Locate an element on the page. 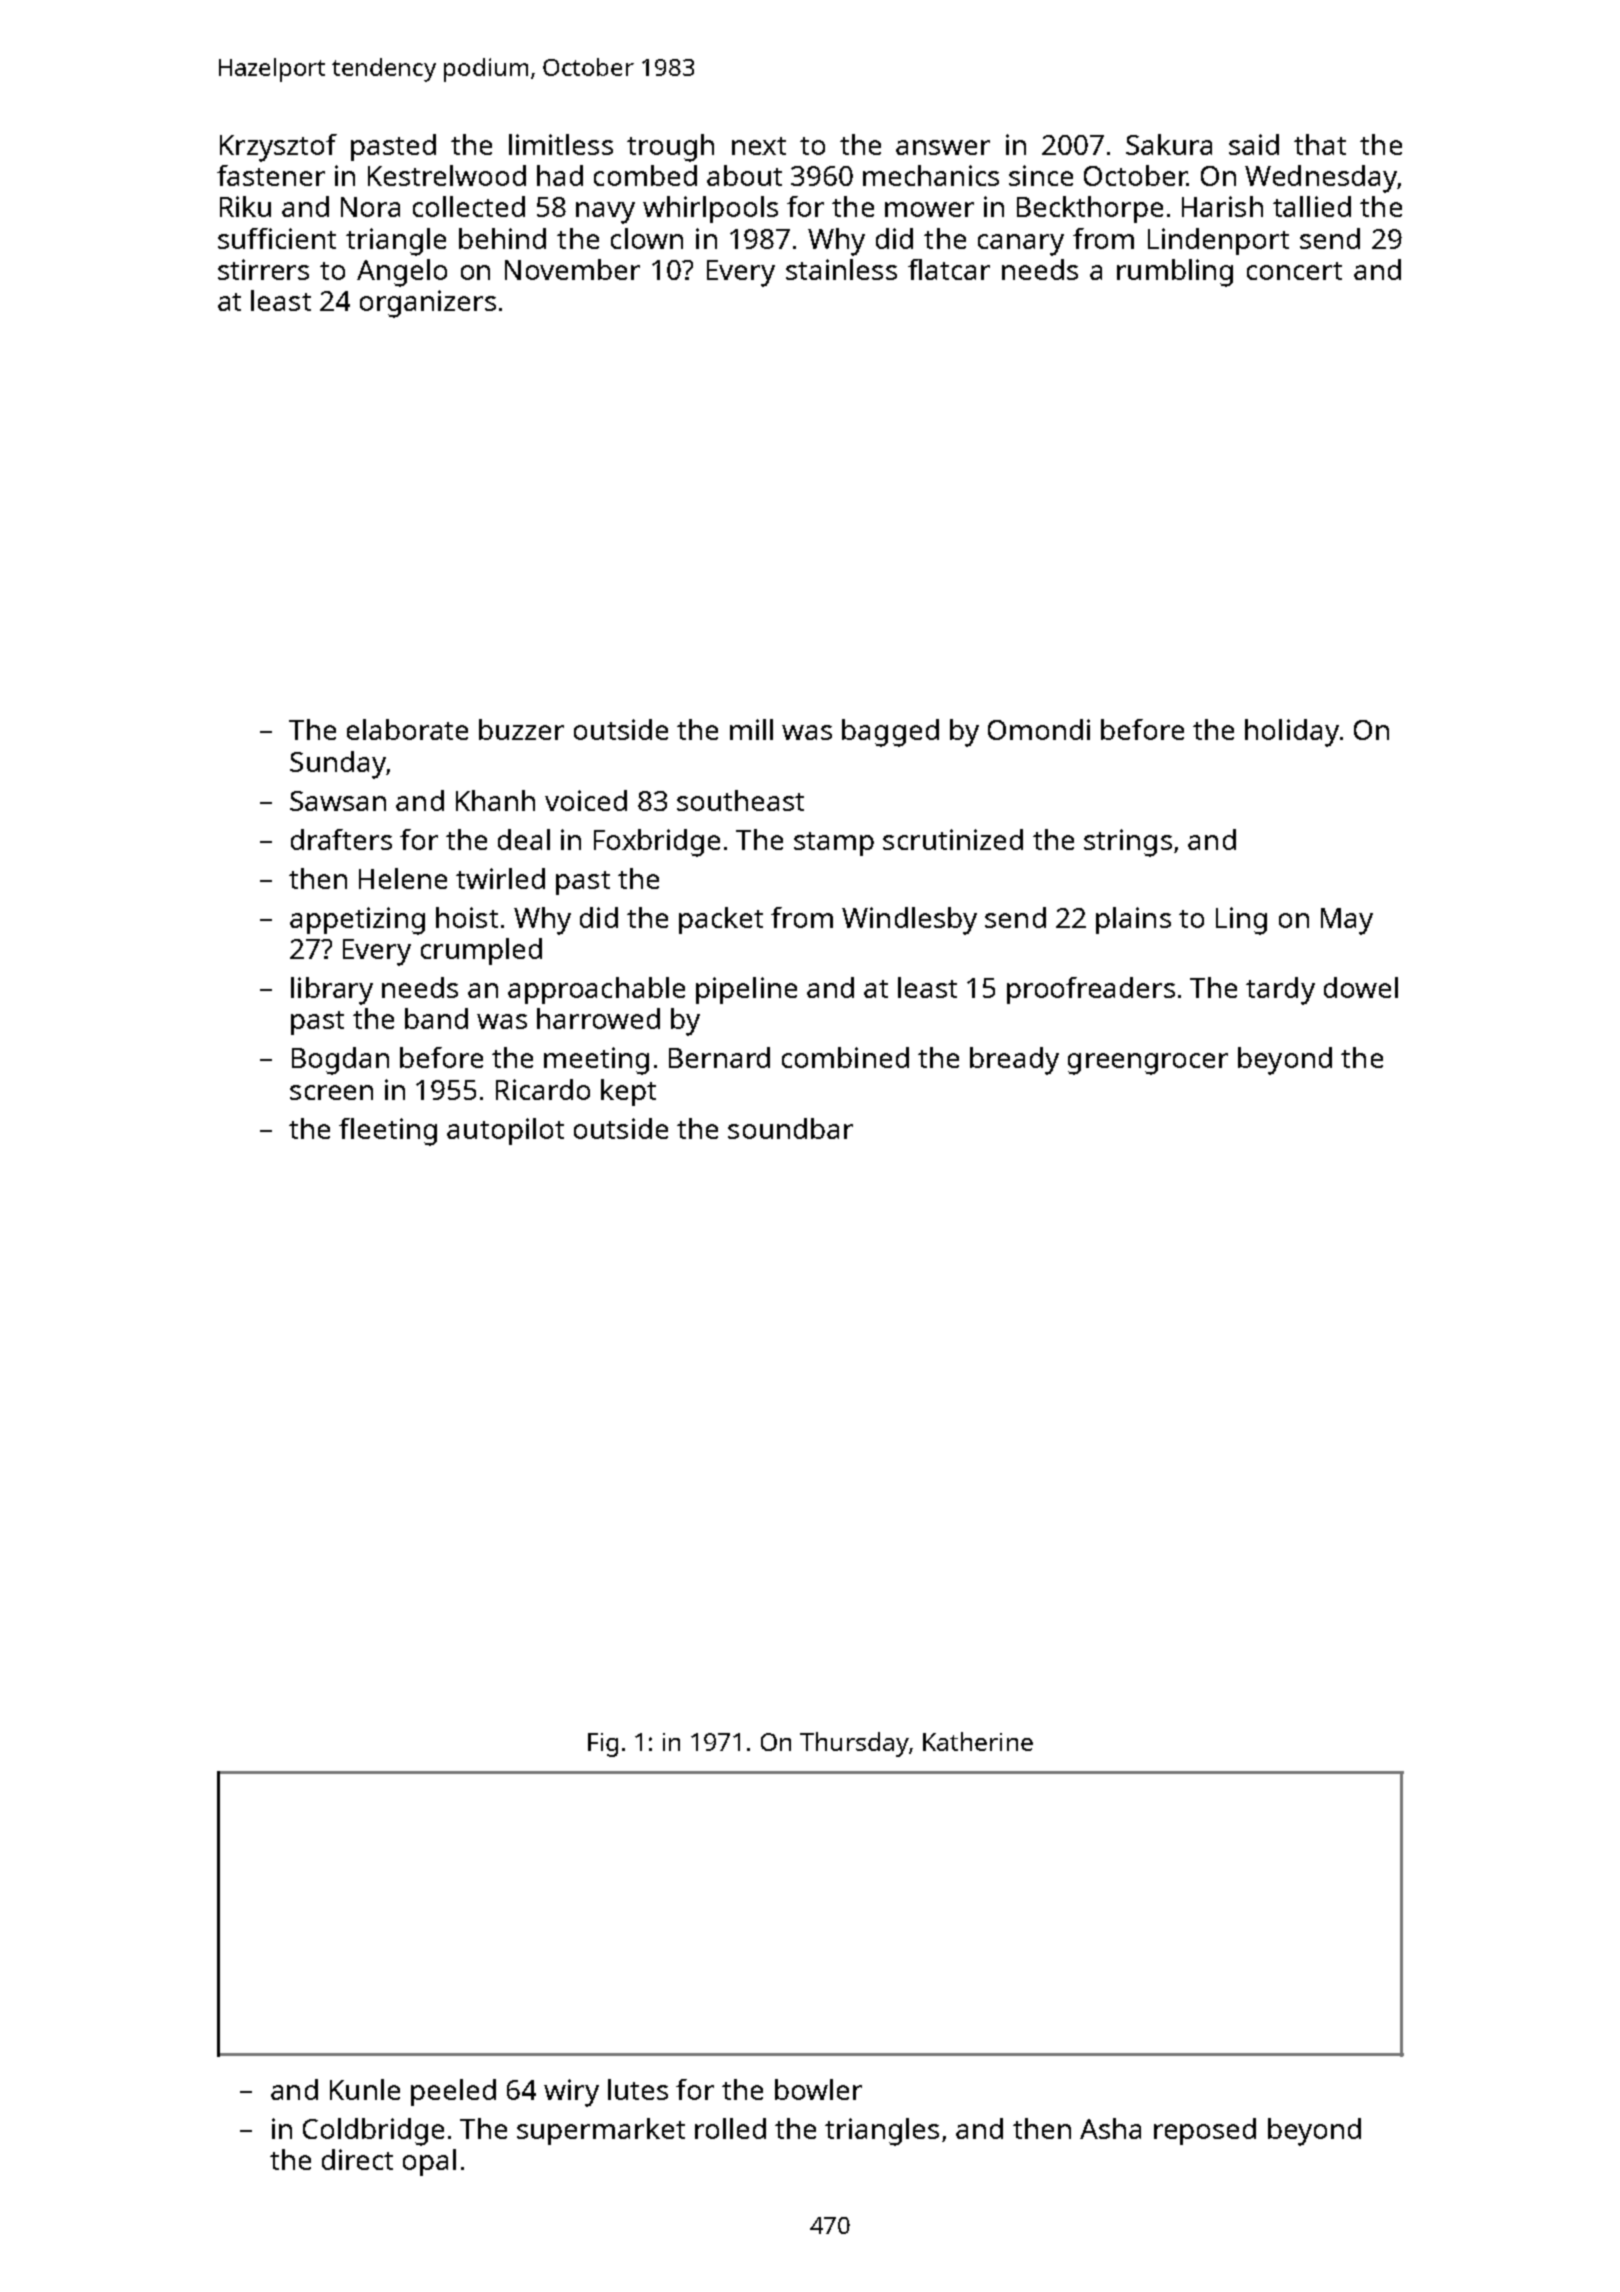 Image resolution: width=1620 pixels, height=2292 pixels. mill is located at coordinates (751, 729).
